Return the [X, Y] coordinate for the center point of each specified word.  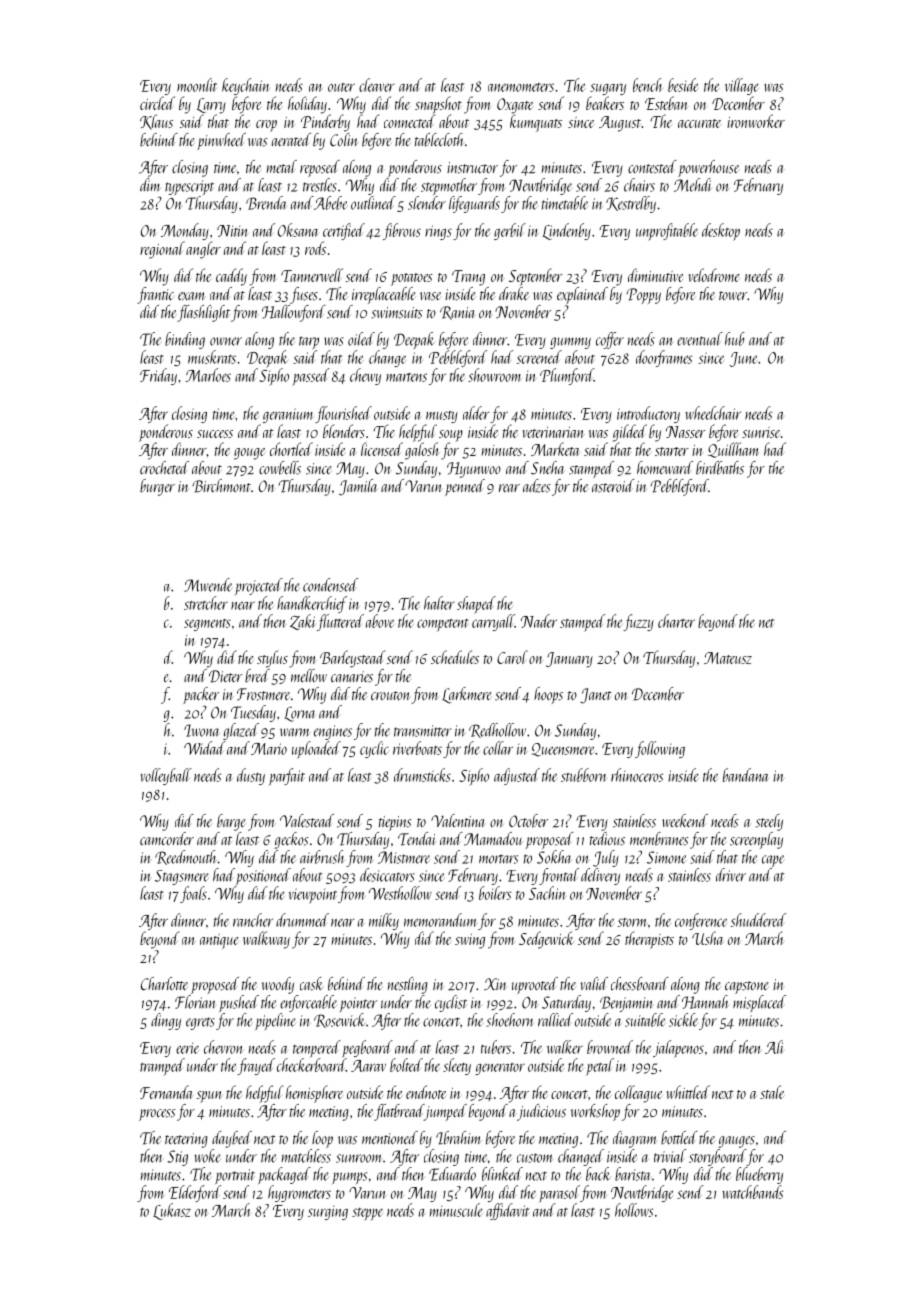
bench [648, 85]
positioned [263, 876]
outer [341, 87]
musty [442, 417]
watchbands [752, 1192]
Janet [596, 696]
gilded [630, 433]
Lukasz [172, 1211]
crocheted [164, 468]
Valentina [457, 820]
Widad [205, 748]
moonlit [197, 85]
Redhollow [497, 730]
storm [632, 922]
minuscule [456, 1210]
